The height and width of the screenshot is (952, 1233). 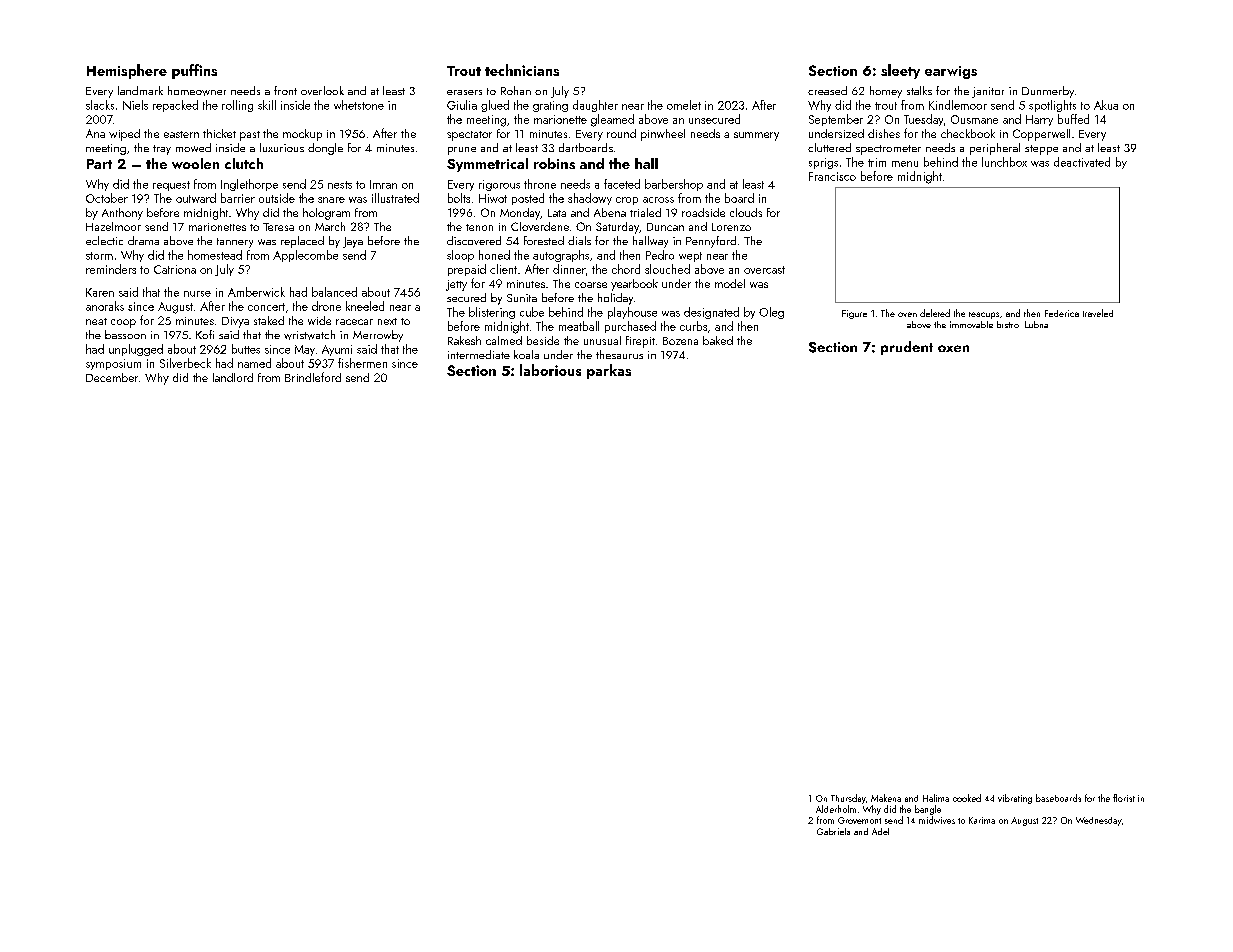 I want to click on Thursday, so click(x=848, y=799).
